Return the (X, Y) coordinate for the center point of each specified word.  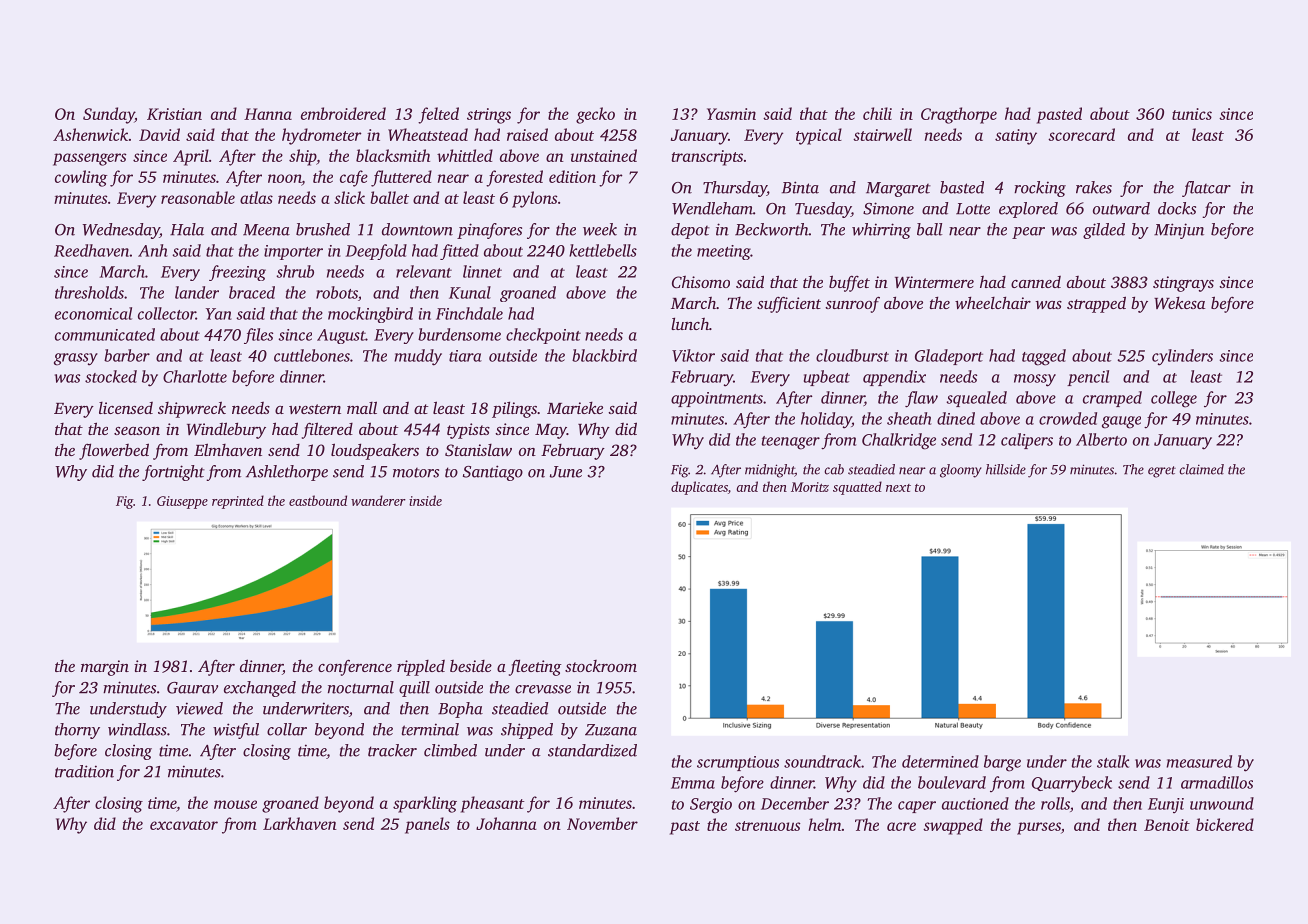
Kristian (174, 114)
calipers (1027, 441)
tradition (84, 771)
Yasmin (731, 114)
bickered (1225, 824)
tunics (1192, 114)
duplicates (699, 488)
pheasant (493, 804)
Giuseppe (182, 502)
